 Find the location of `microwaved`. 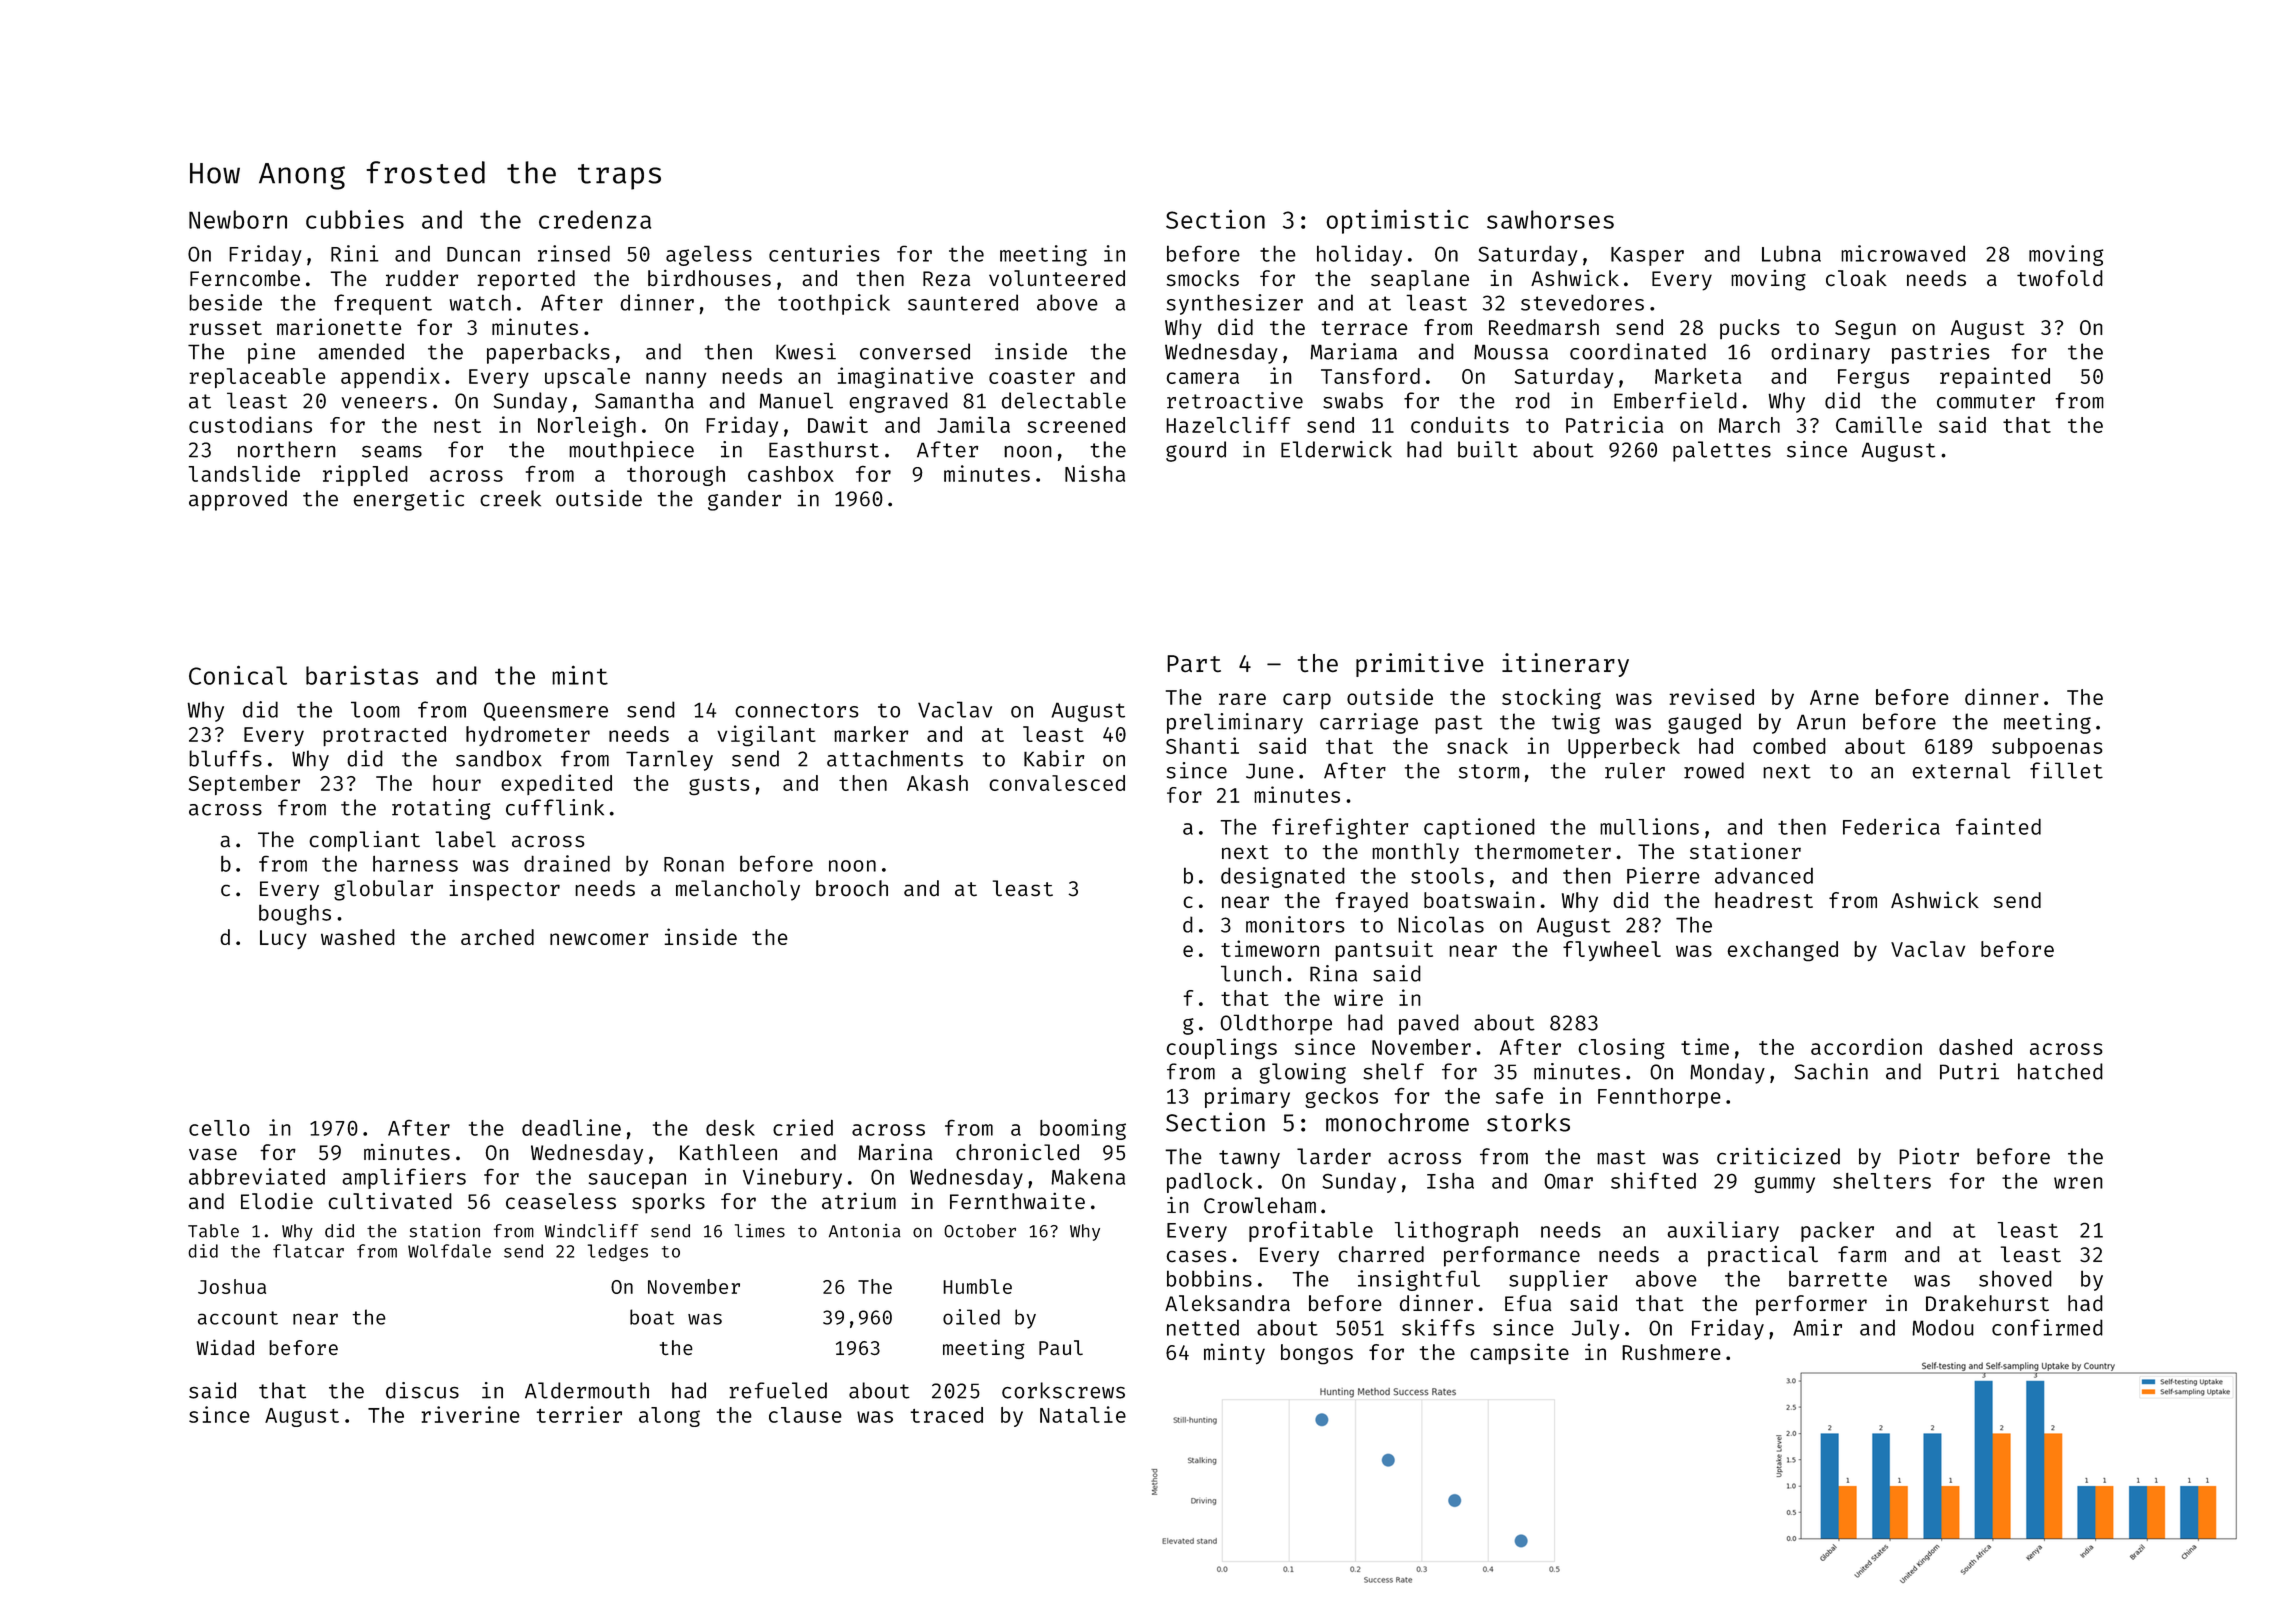

microwaved is located at coordinates (1903, 253).
